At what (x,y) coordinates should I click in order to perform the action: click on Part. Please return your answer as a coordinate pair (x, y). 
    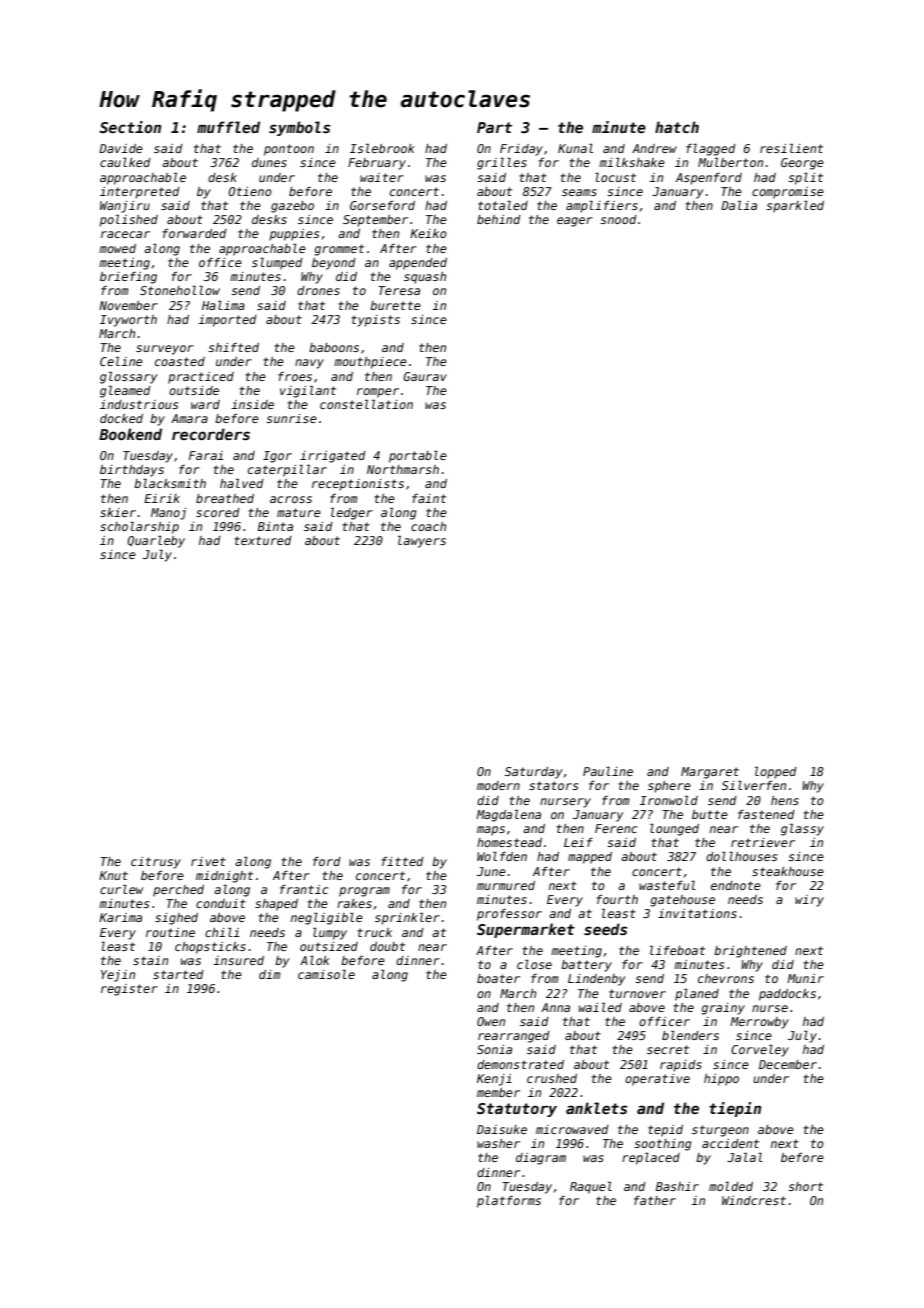
    Looking at the image, I should click on (494, 127).
